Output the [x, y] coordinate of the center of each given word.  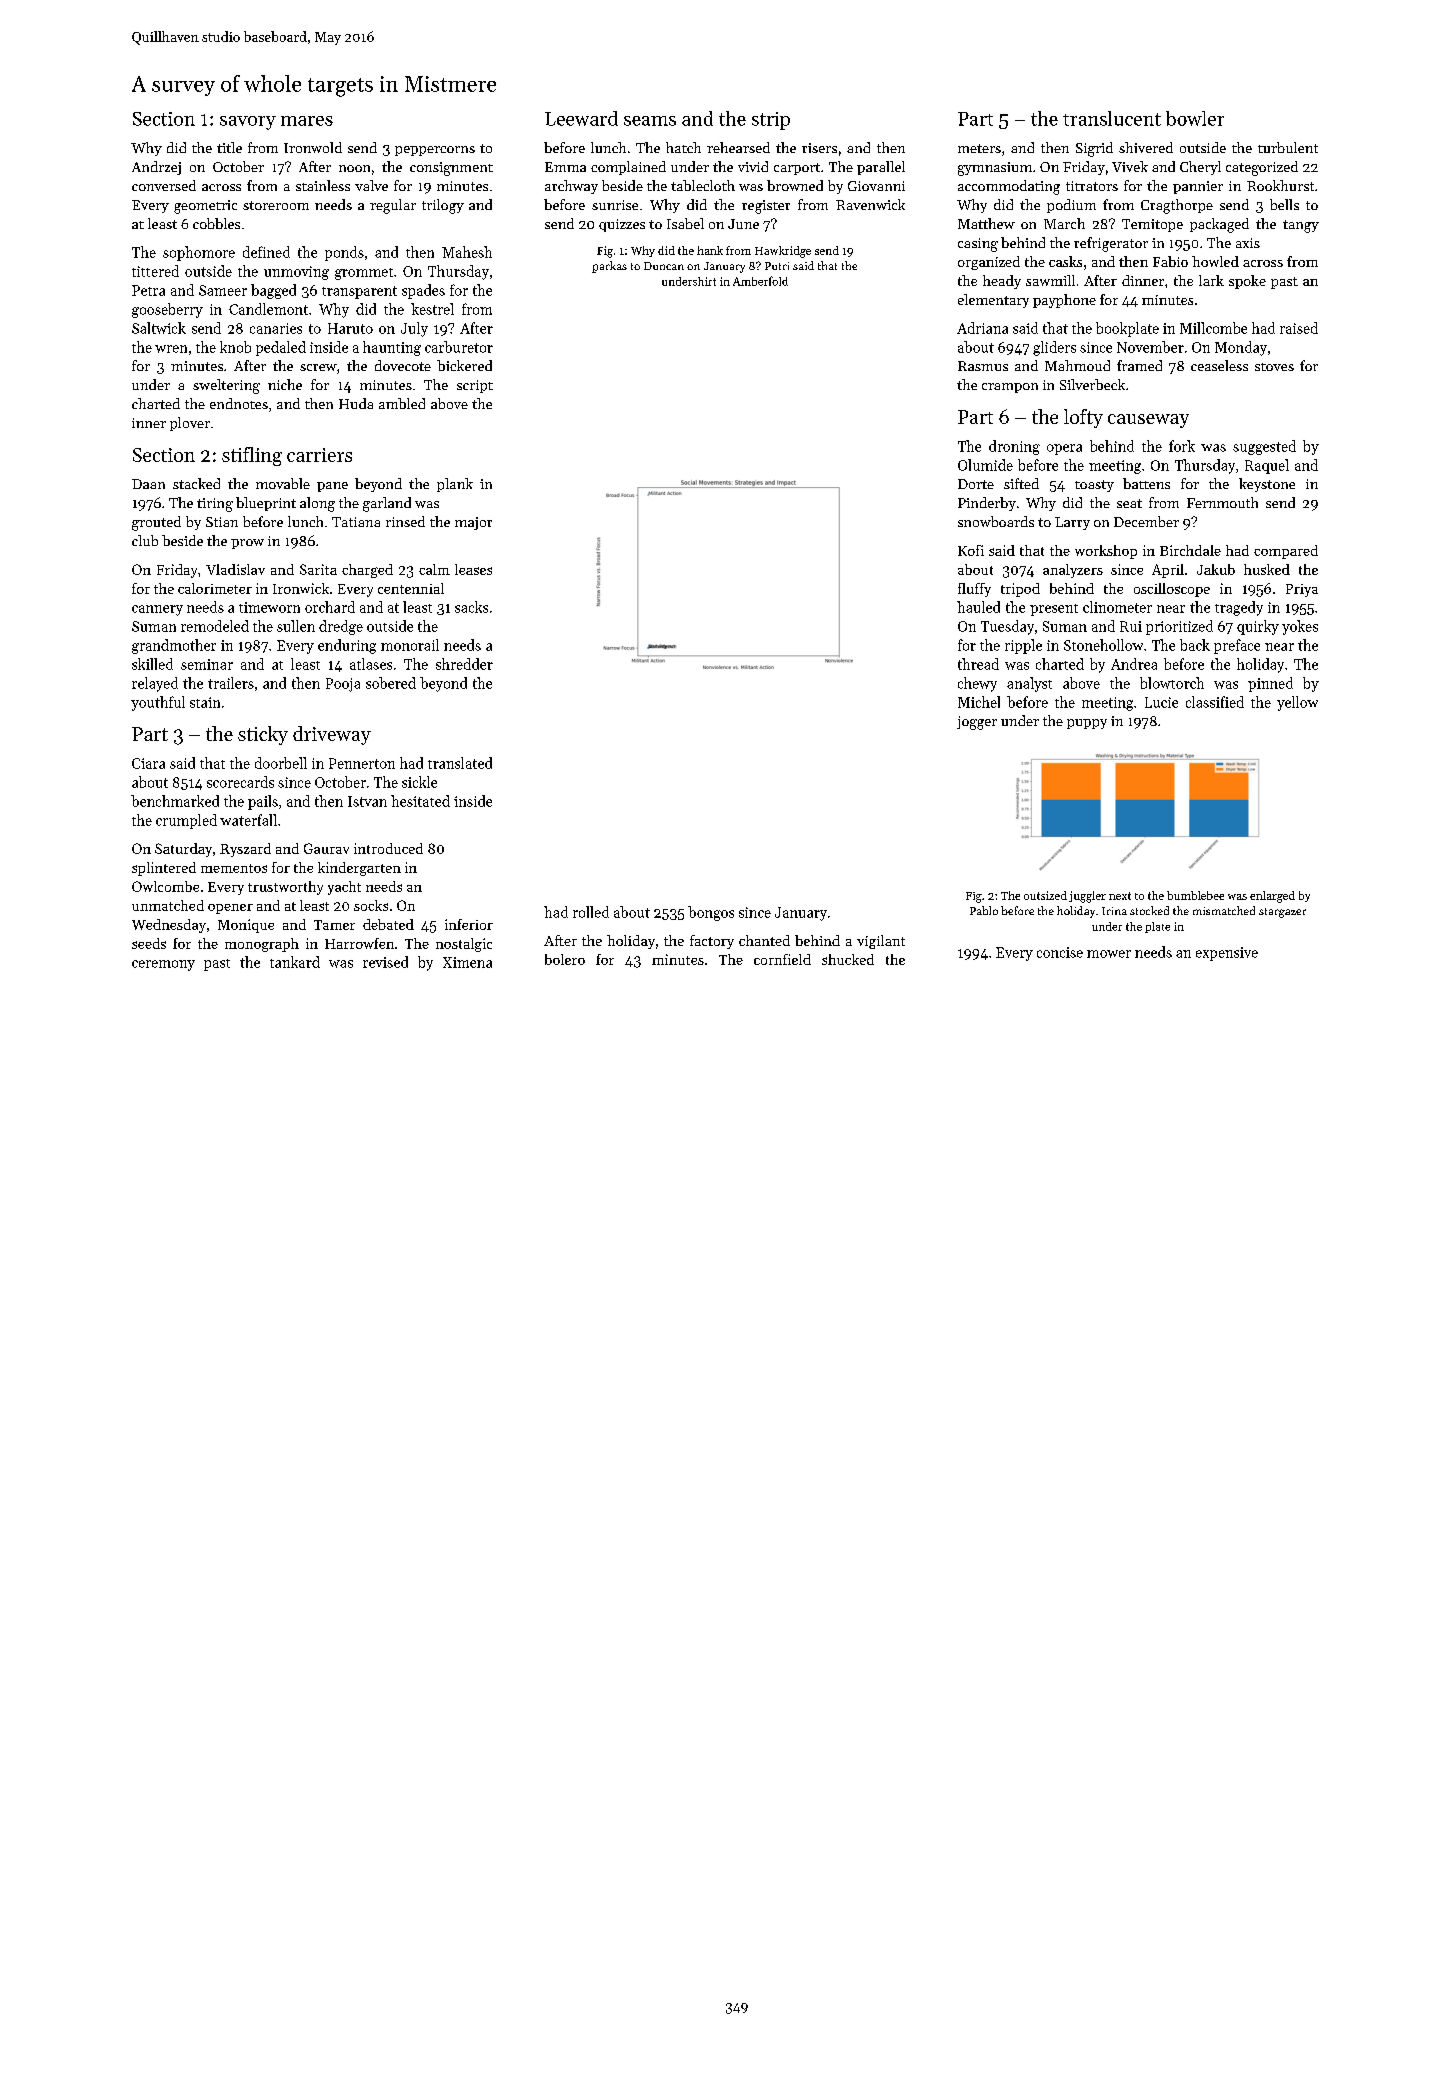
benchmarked [175, 801]
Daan [148, 484]
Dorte [976, 484]
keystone [1267, 485]
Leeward [581, 118]
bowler [1195, 118]
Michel [979, 702]
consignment [451, 169]
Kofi [971, 550]
